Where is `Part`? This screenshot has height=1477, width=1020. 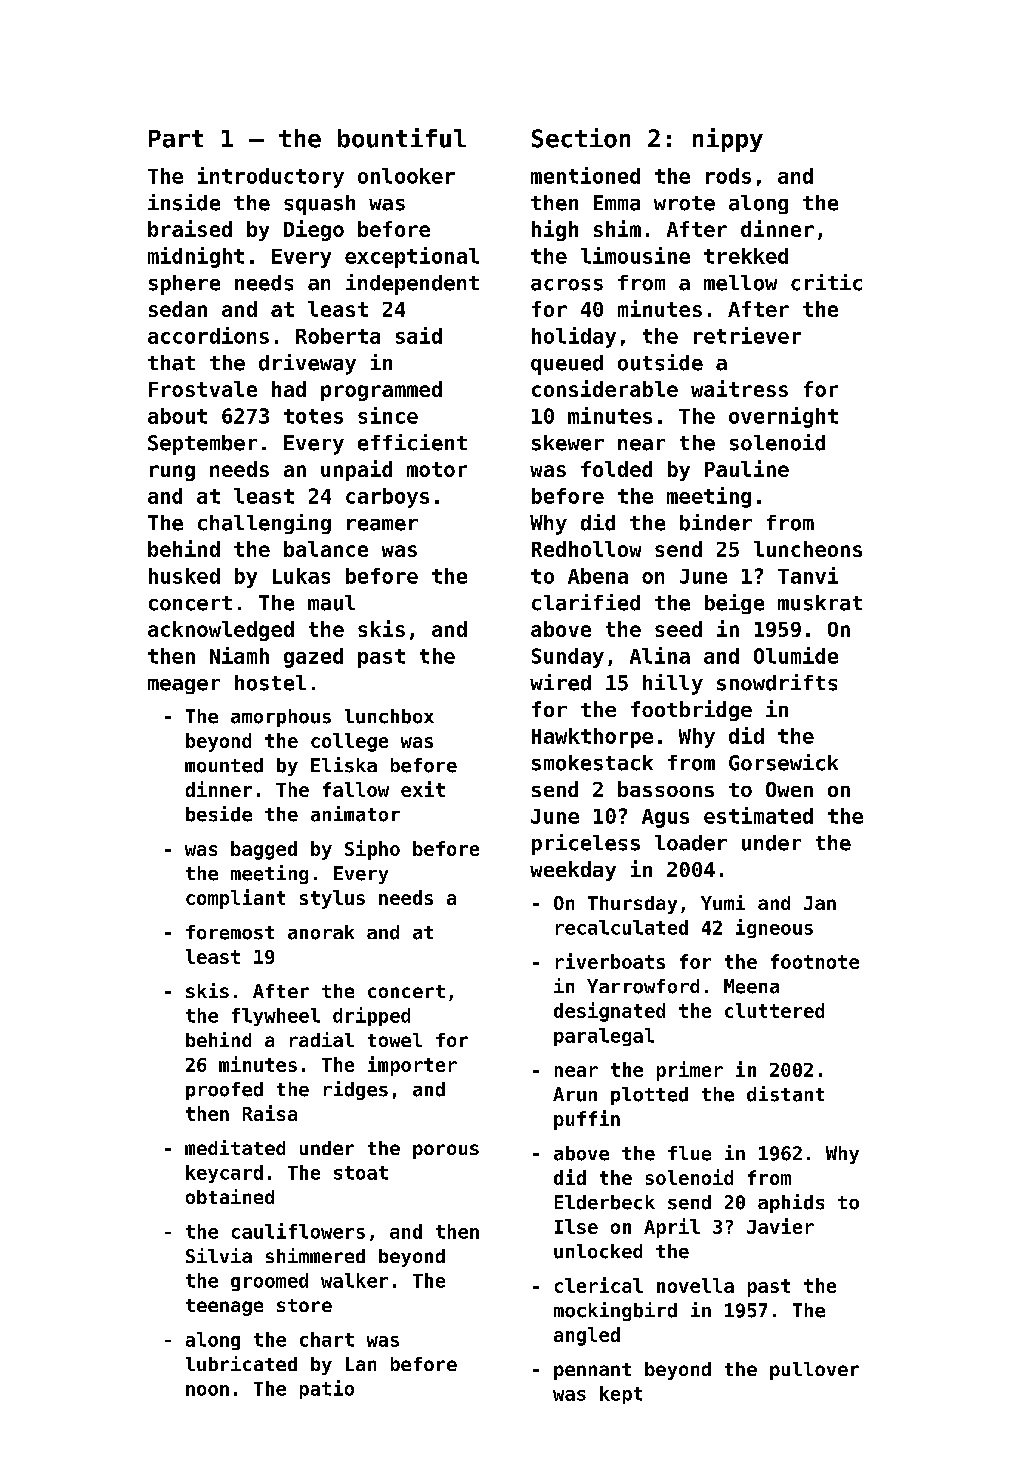 Part is located at coordinates (176, 139).
